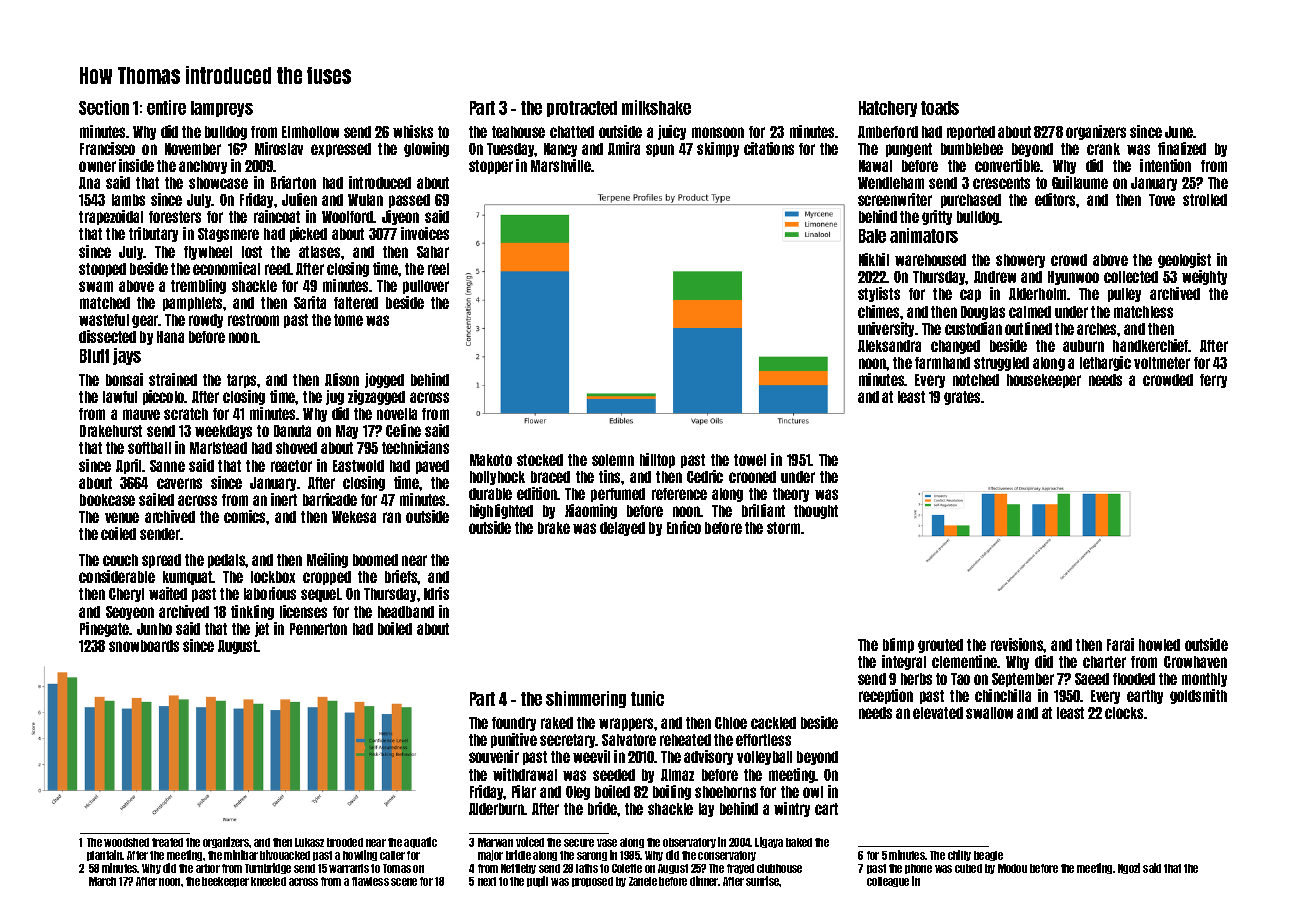 Image resolution: width=1308 pixels, height=924 pixels. I want to click on thought, so click(816, 512).
